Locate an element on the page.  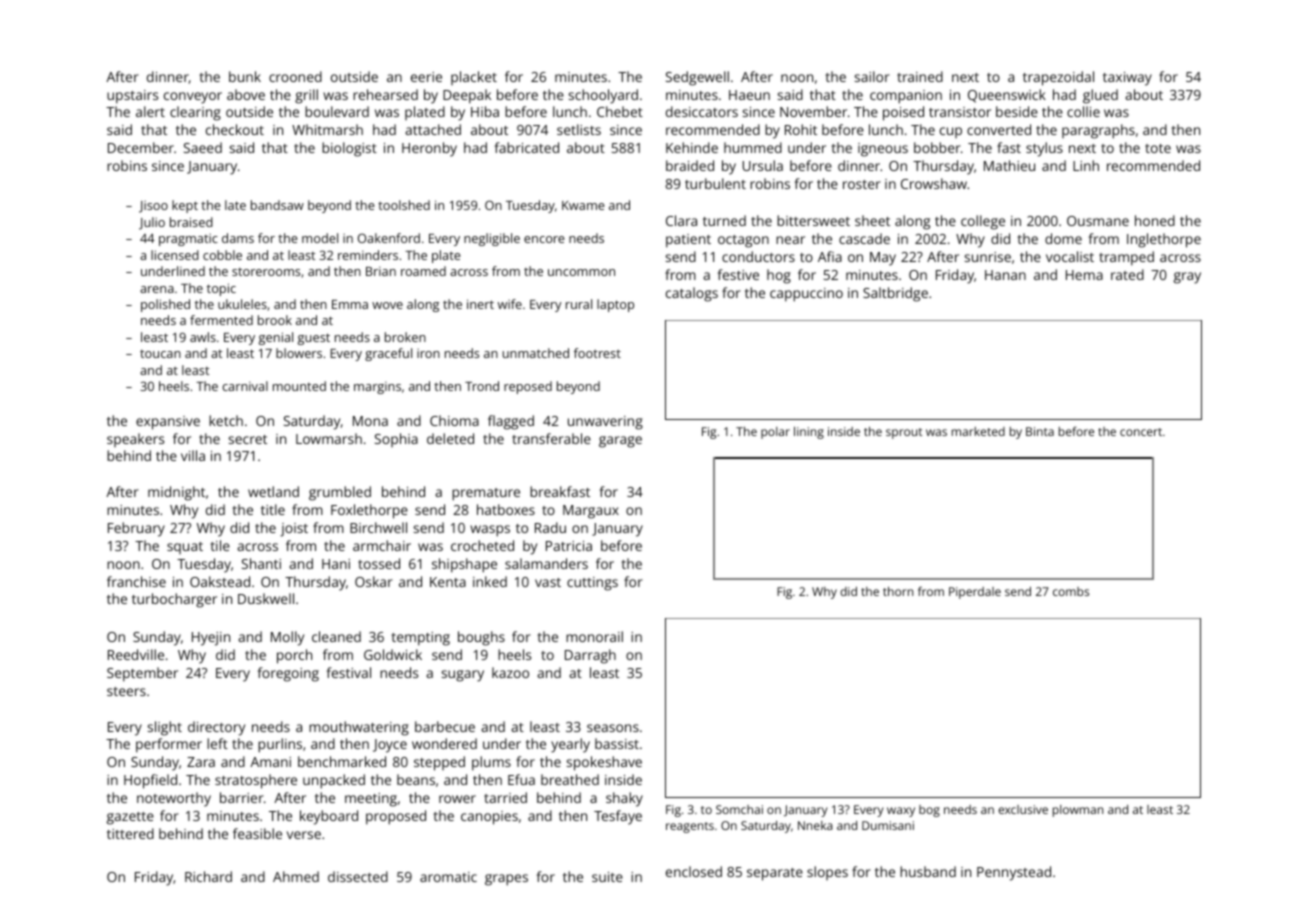
seasons is located at coordinates (613, 728).
